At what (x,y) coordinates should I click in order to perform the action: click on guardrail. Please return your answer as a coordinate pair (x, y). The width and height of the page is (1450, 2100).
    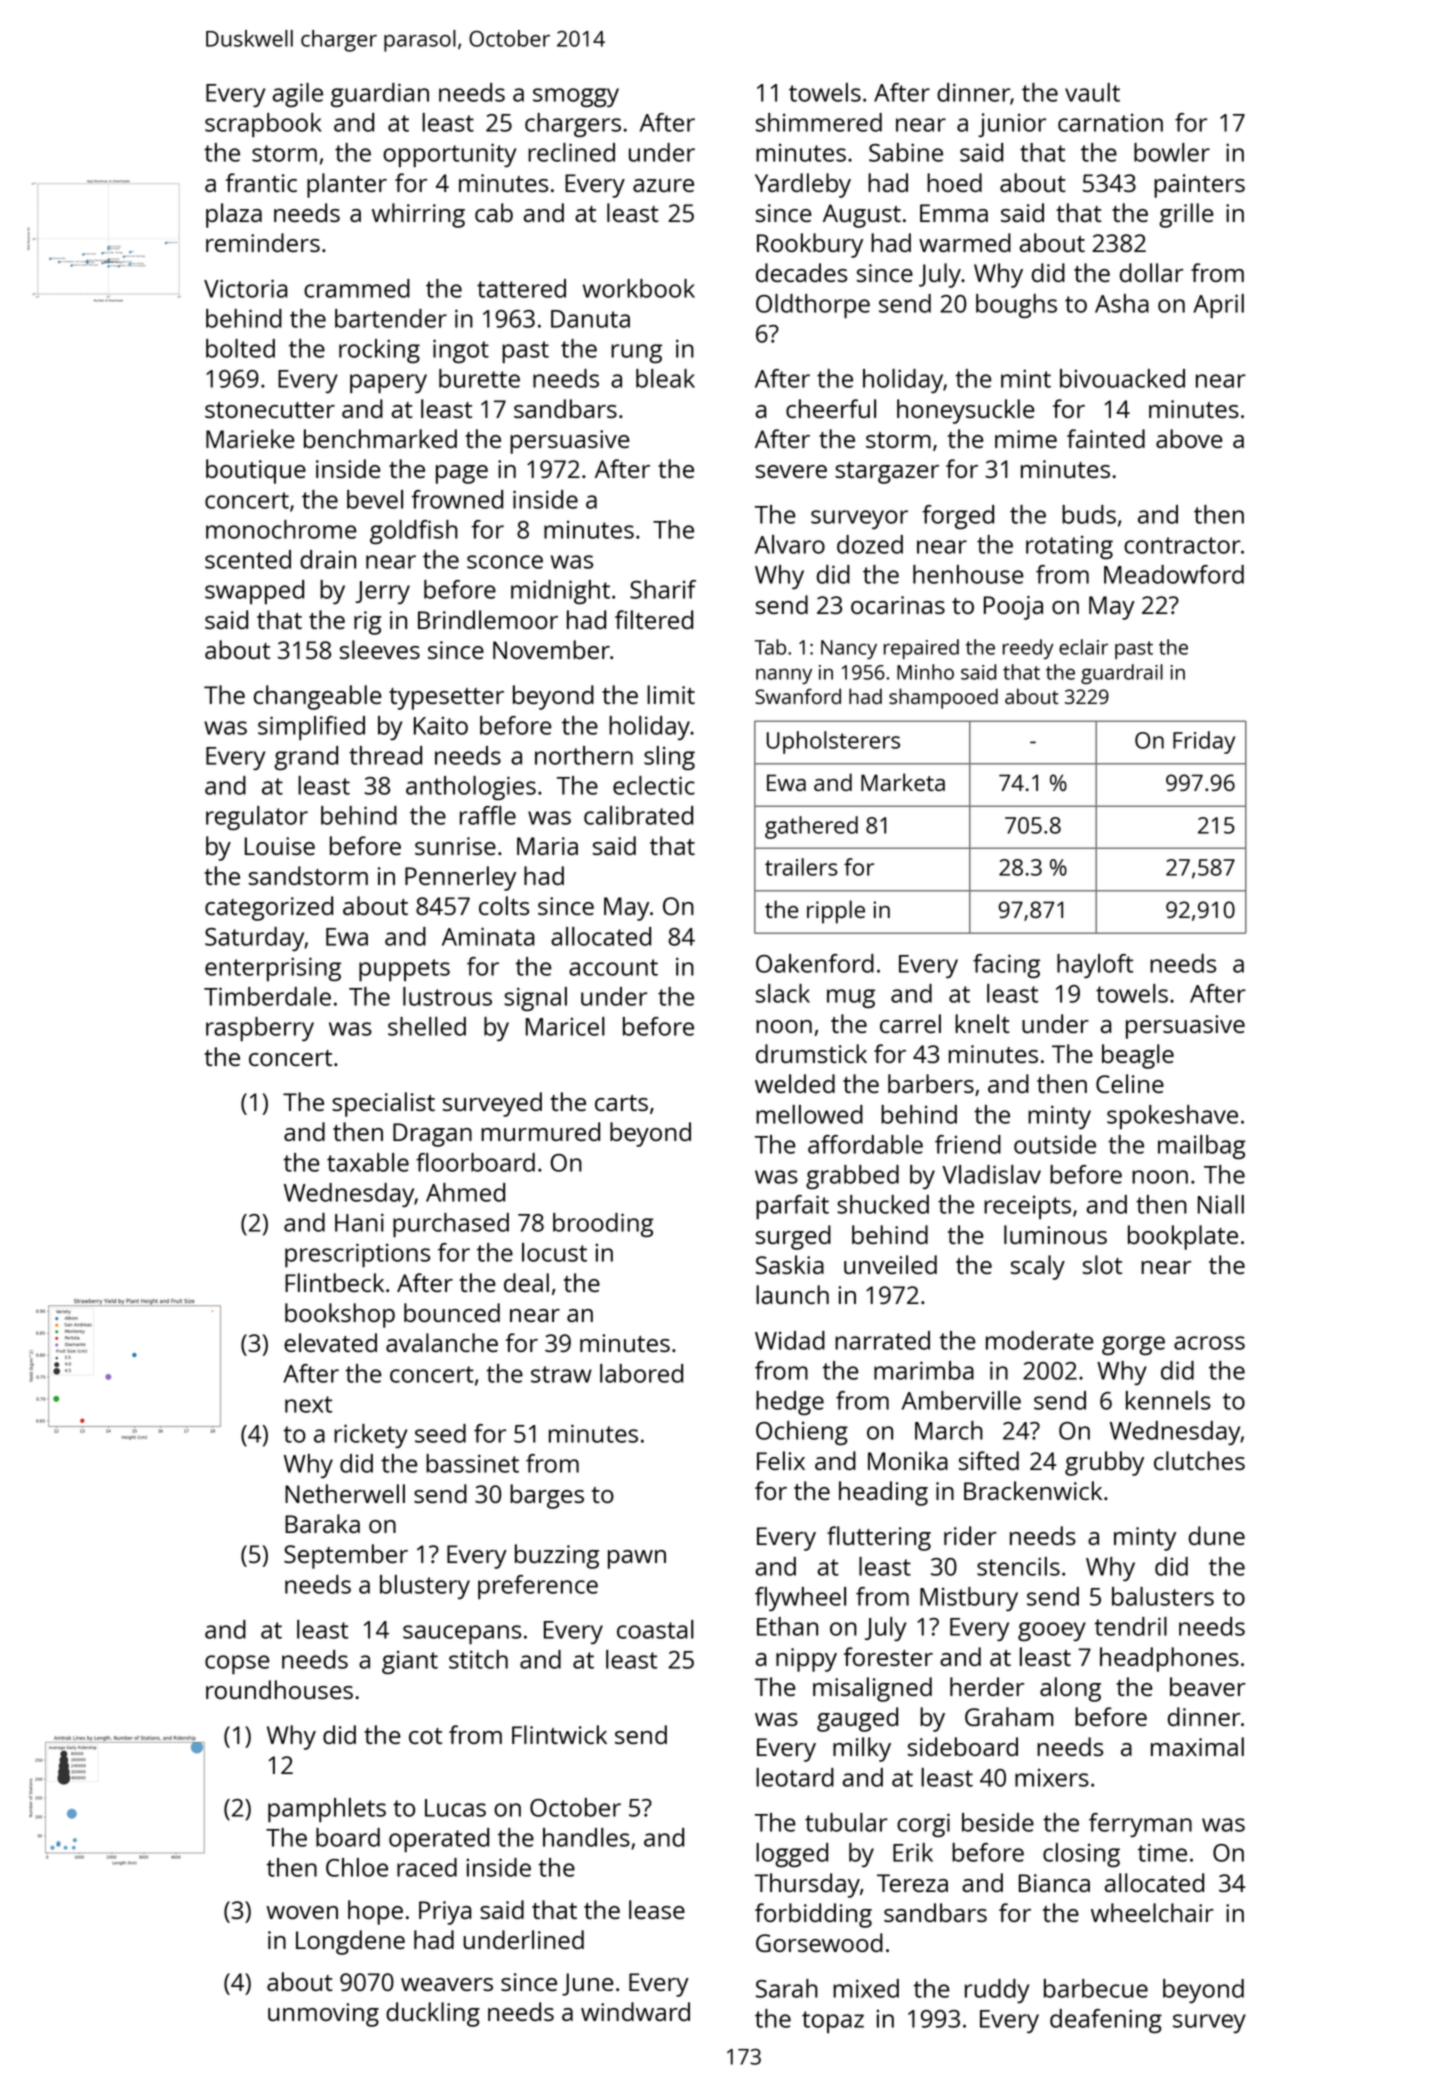
    Looking at the image, I should click on (1122, 674).
